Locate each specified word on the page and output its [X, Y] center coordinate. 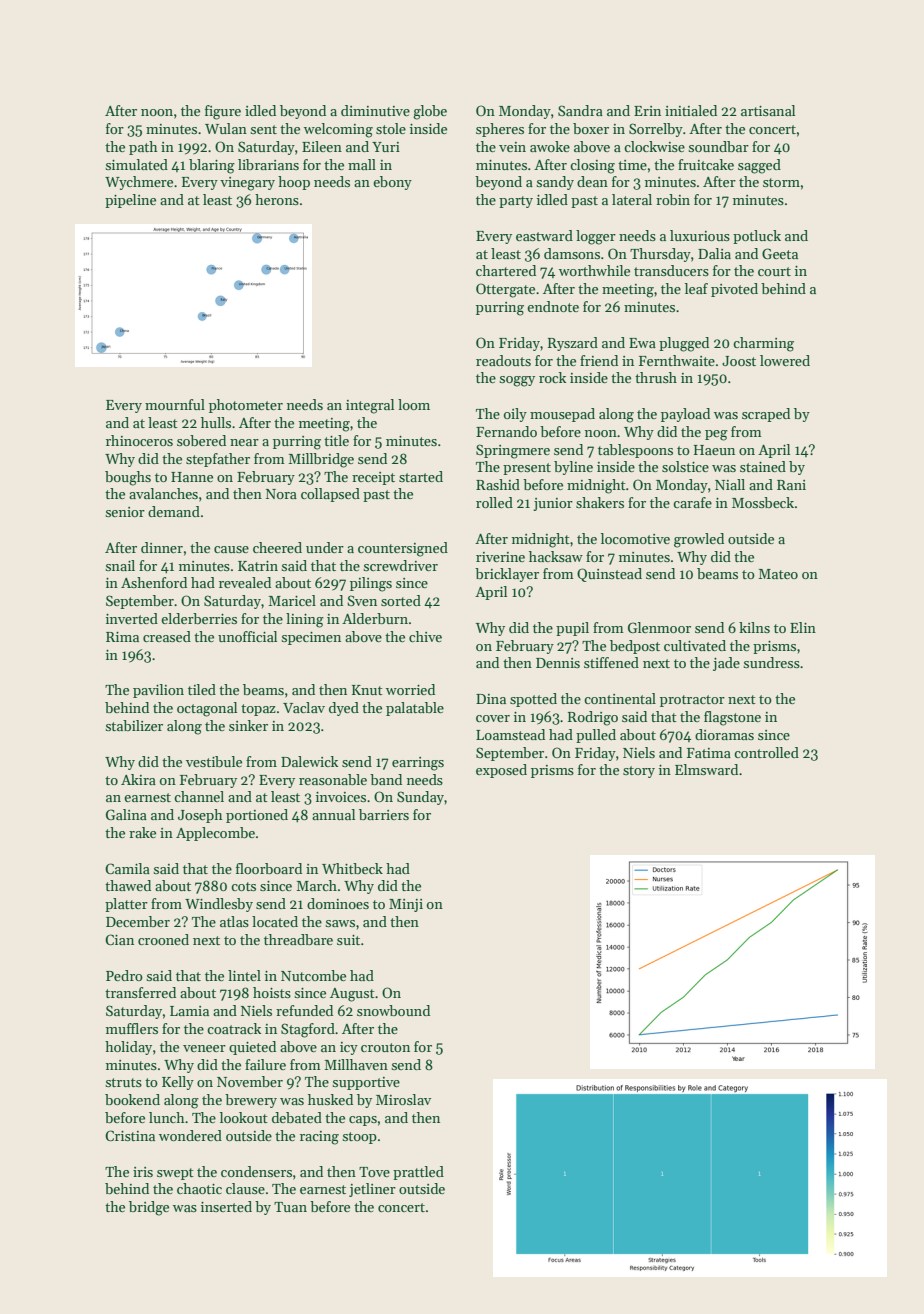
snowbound [393, 1010]
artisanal [768, 110]
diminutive [375, 110]
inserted [226, 1206]
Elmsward [706, 769]
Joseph [200, 816]
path [143, 148]
